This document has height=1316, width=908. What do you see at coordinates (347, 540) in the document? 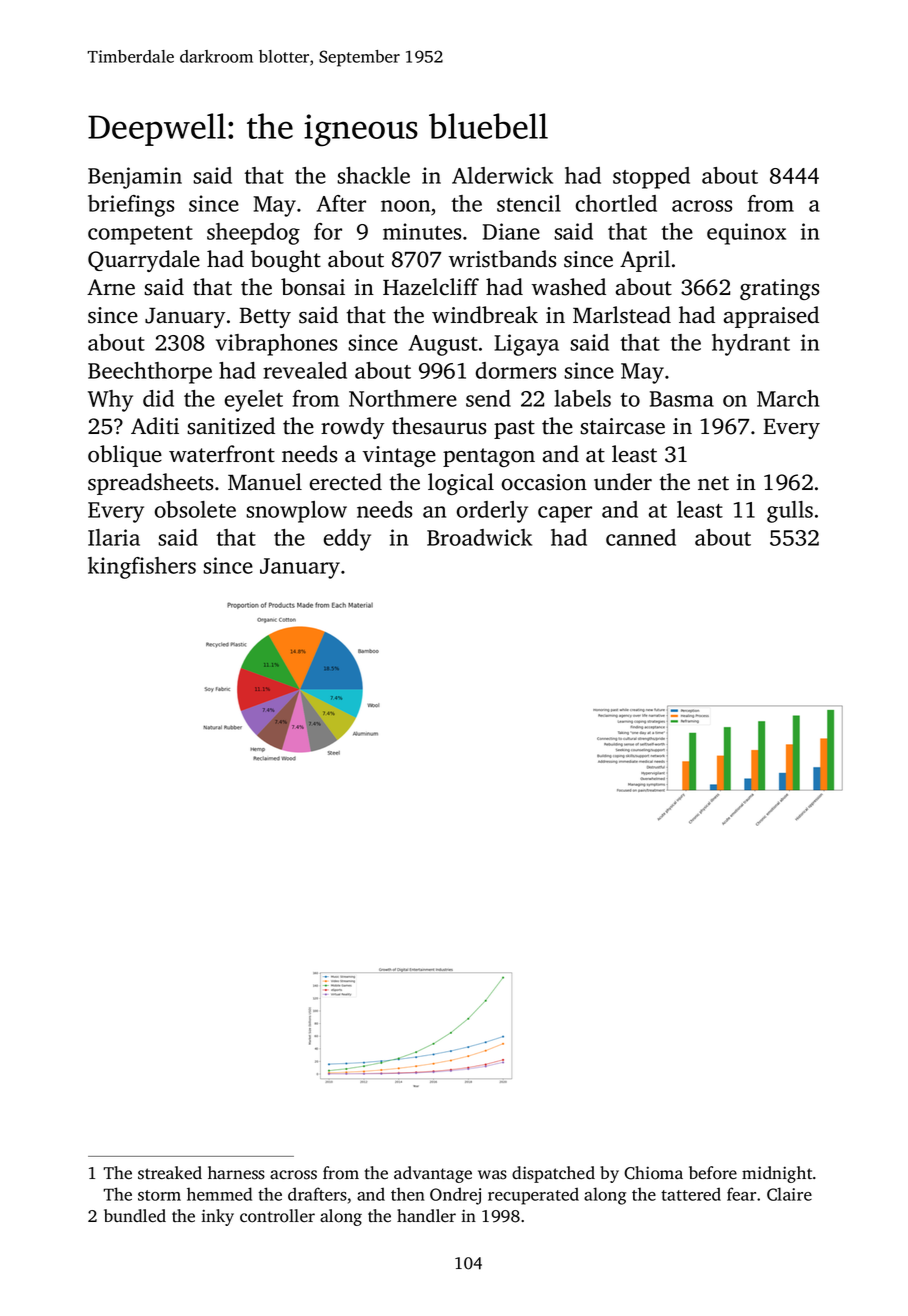
I see `eddy` at bounding box center [347, 540].
